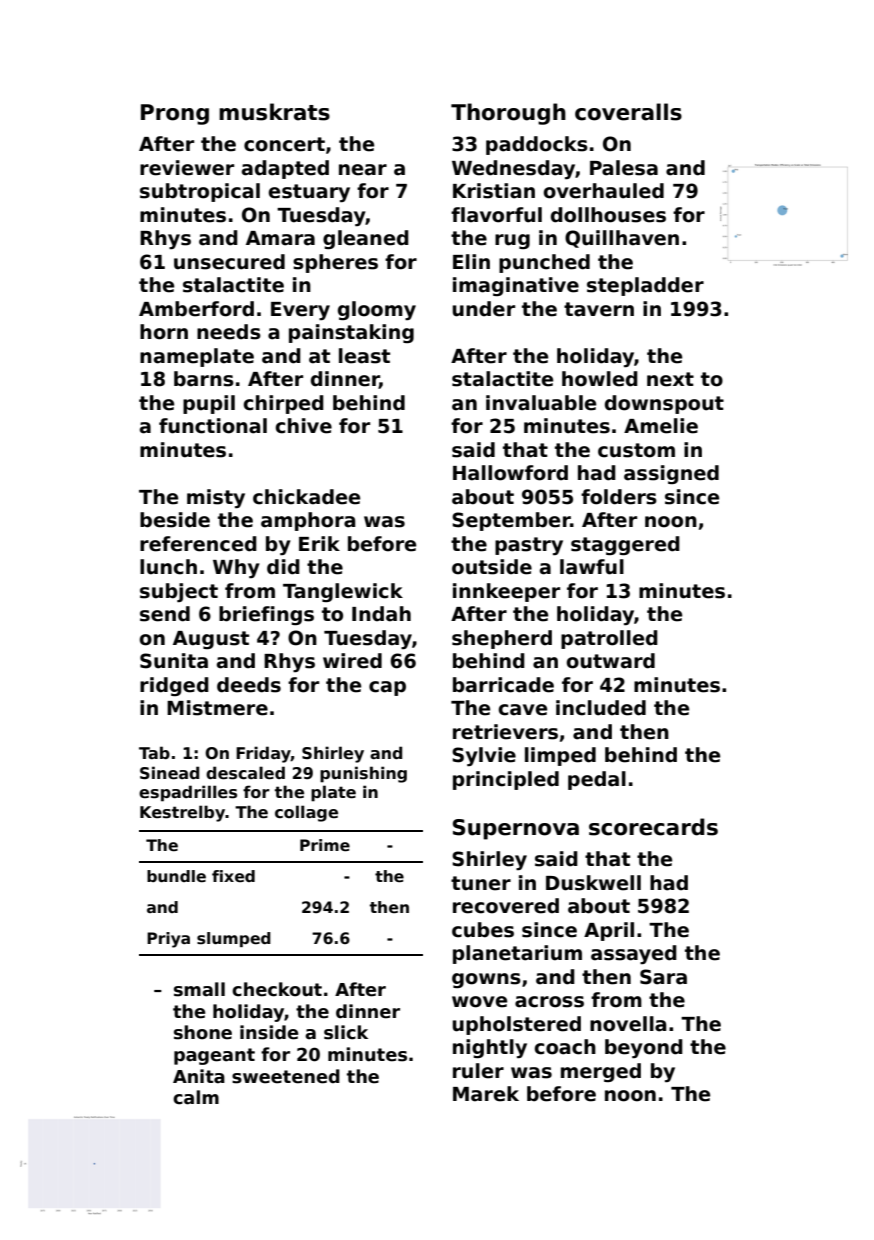  Describe the element at coordinates (284, 144) in the screenshot. I see `concert` at that location.
